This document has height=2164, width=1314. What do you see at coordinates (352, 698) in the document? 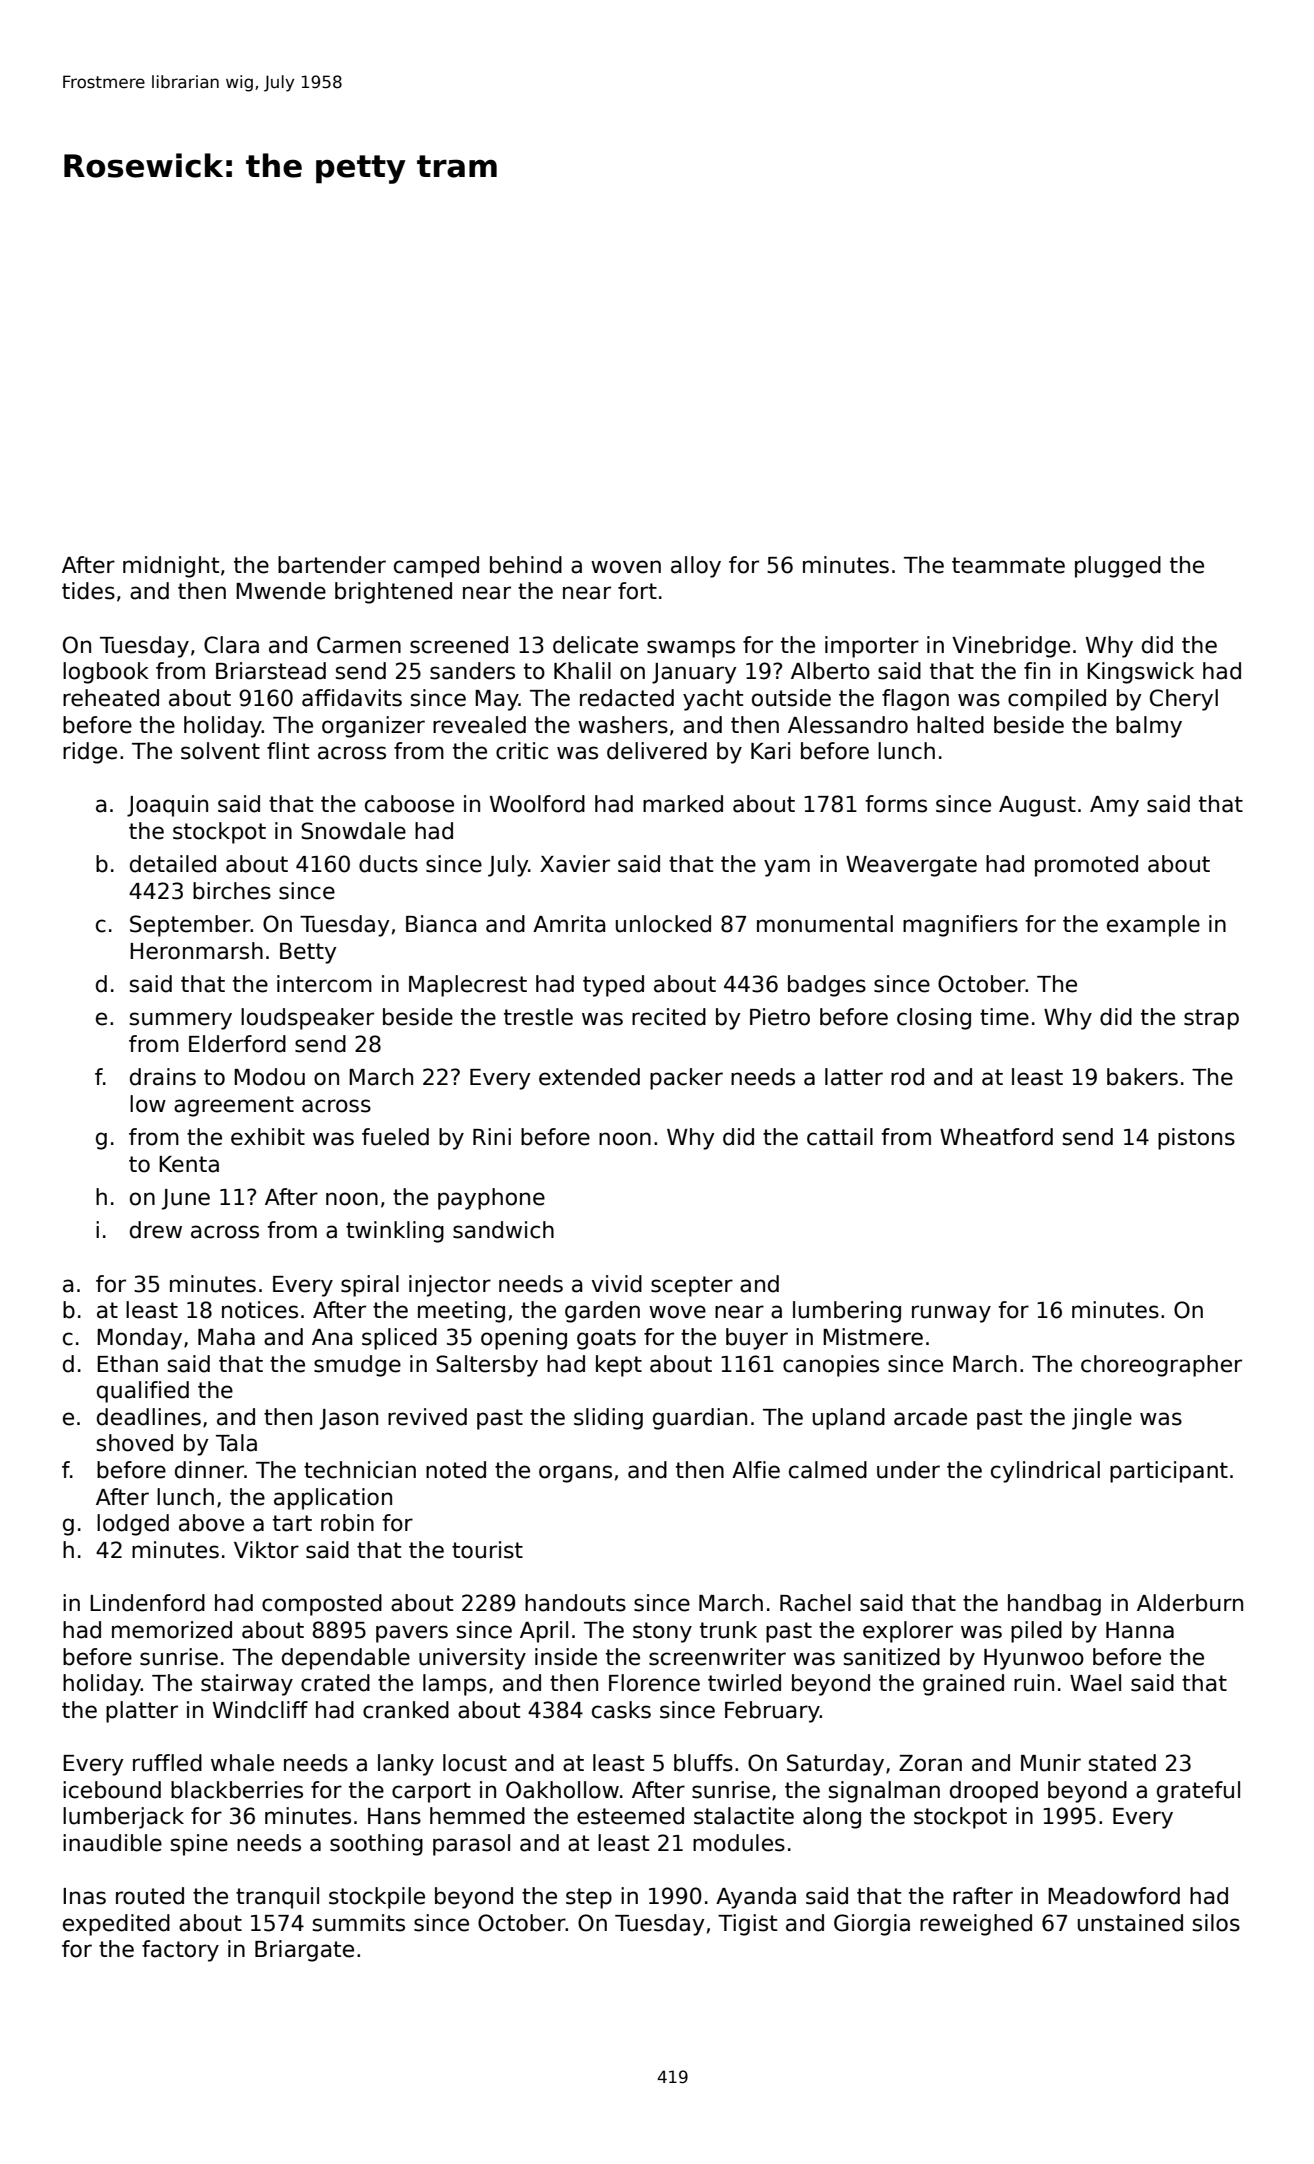
I see `affidavits` at bounding box center [352, 698].
